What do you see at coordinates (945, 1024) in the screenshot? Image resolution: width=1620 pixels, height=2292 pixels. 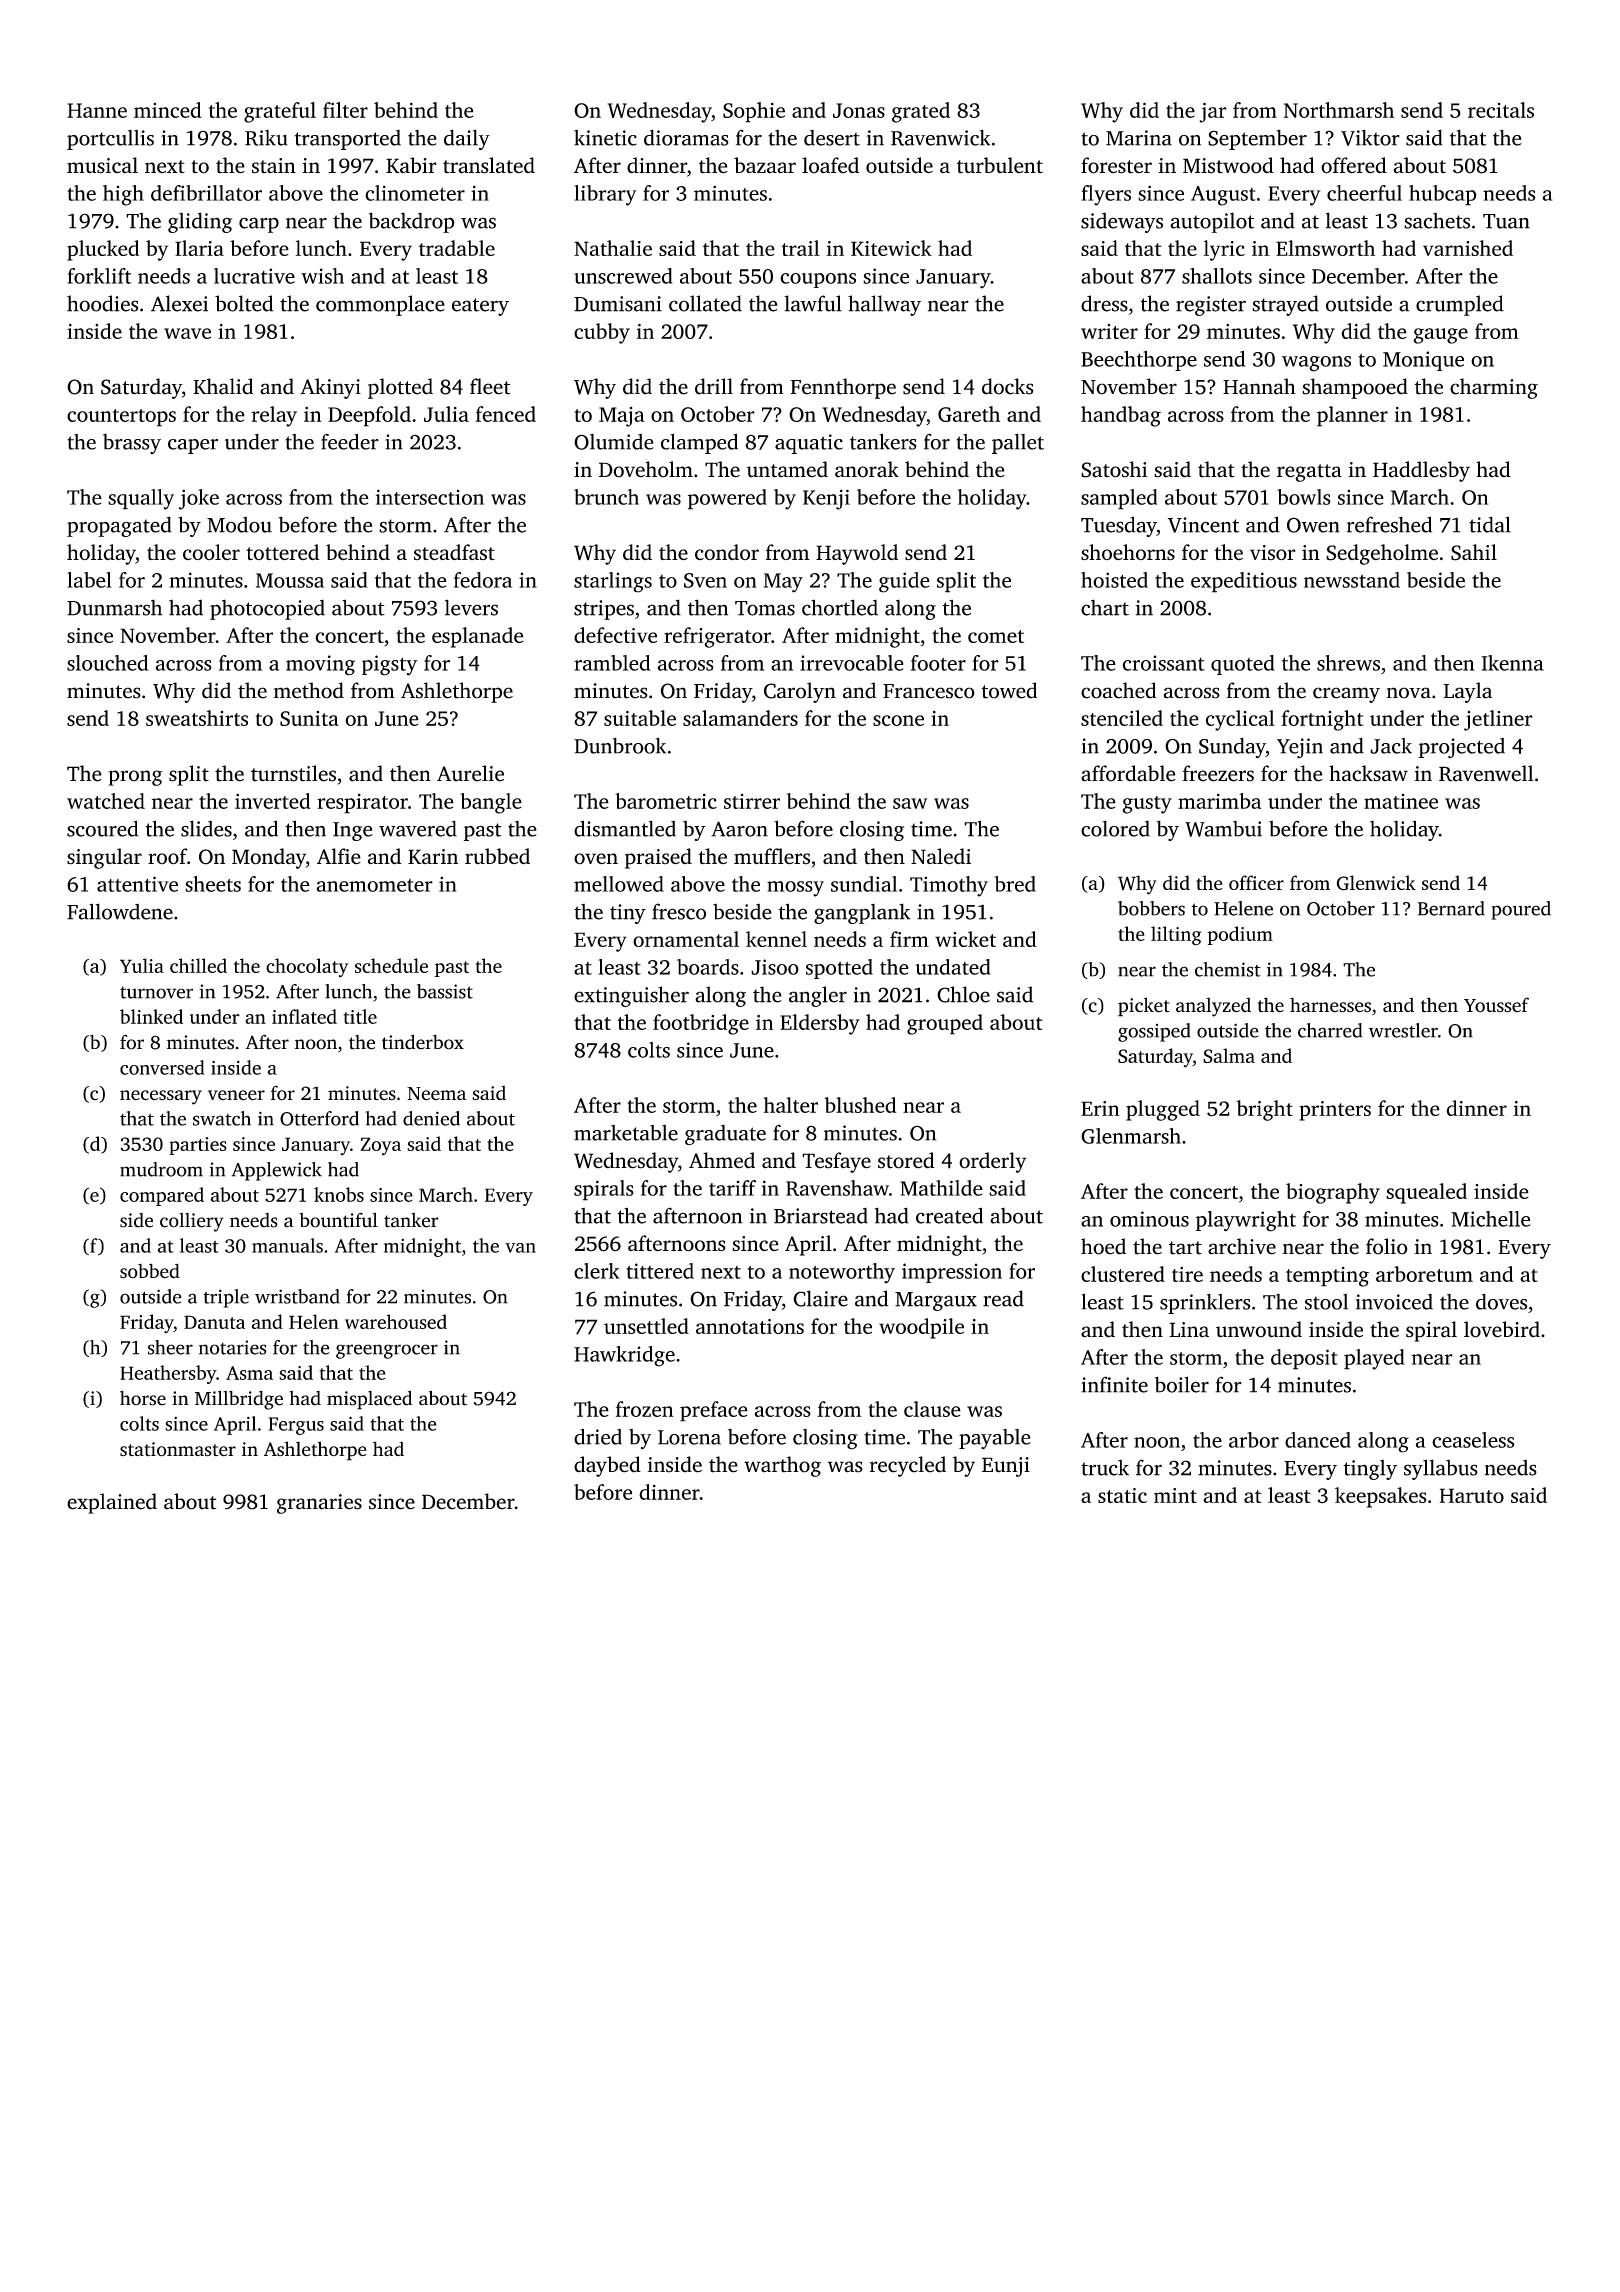 I see `grouped` at bounding box center [945, 1024].
